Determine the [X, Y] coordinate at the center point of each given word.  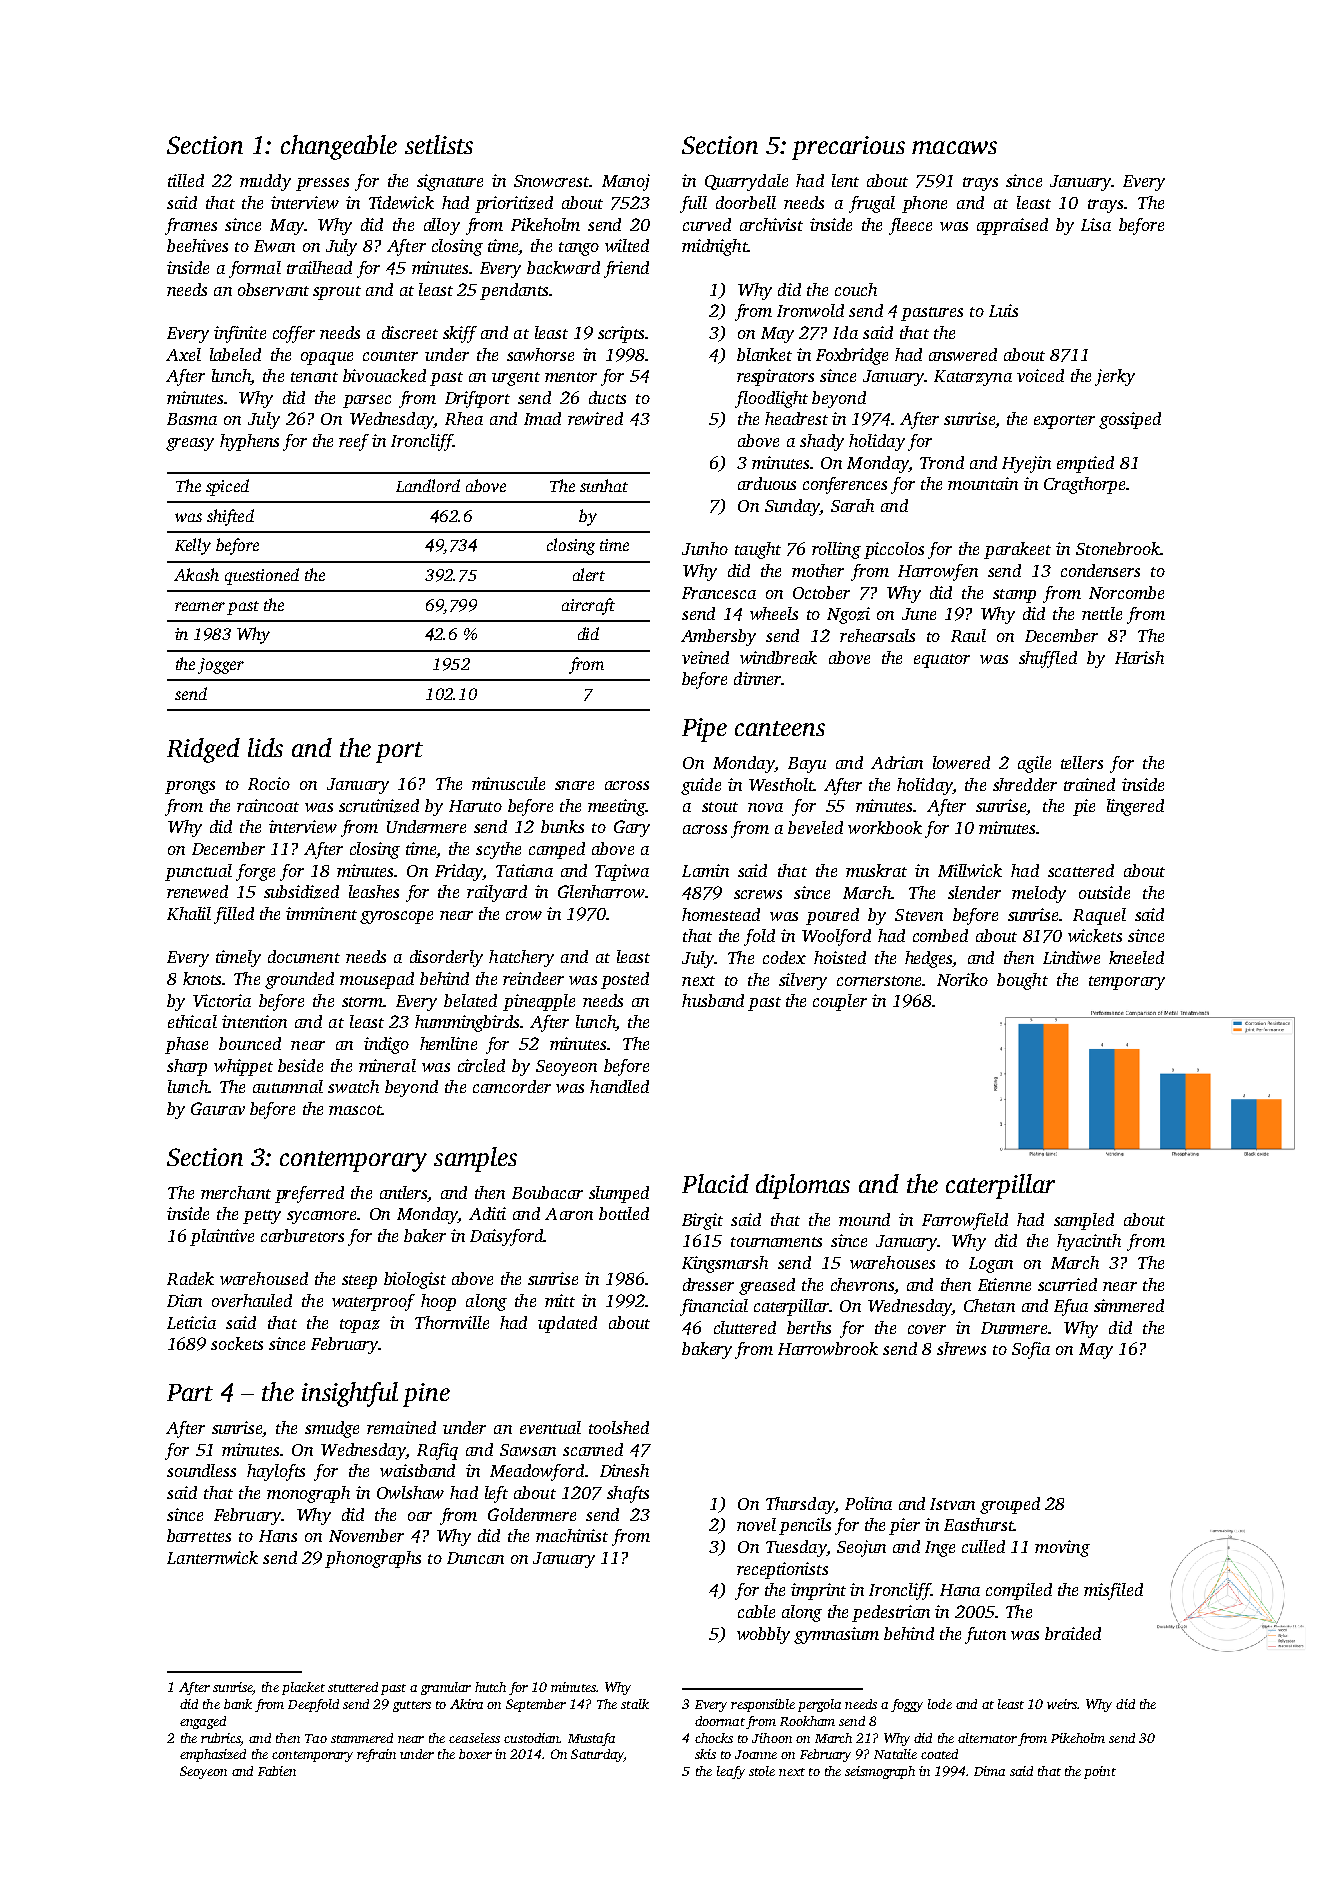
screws [758, 894]
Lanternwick [212, 1557]
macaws [954, 147]
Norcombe [1126, 592]
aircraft [588, 606]
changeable [339, 147]
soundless [201, 1470]
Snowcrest [551, 181]
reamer [200, 606]
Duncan [475, 1558]
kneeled [1136, 957]
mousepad [377, 980]
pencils [805, 1526]
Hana [960, 1590]
